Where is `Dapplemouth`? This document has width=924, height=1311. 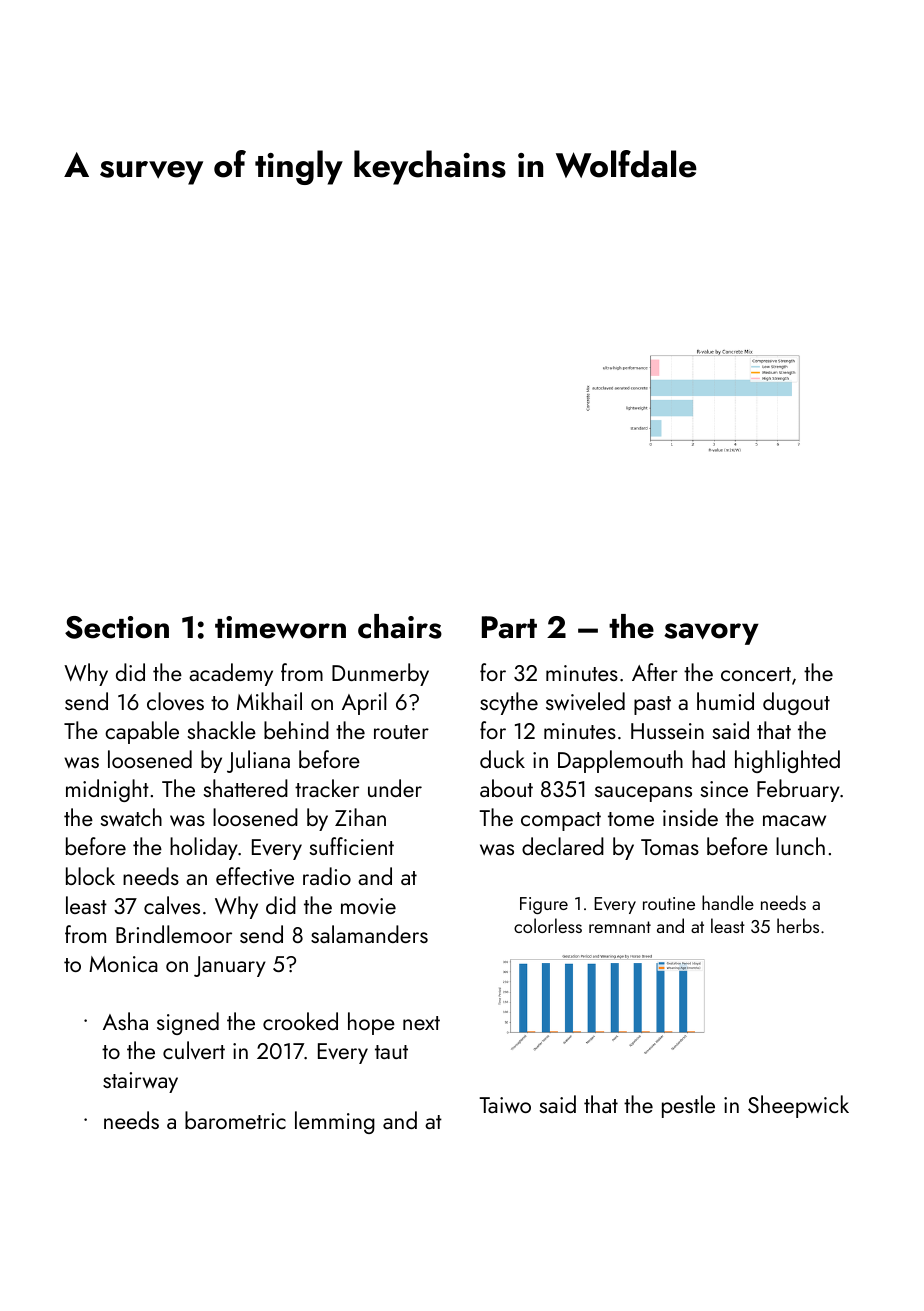 Dapplemouth is located at coordinates (620, 761).
